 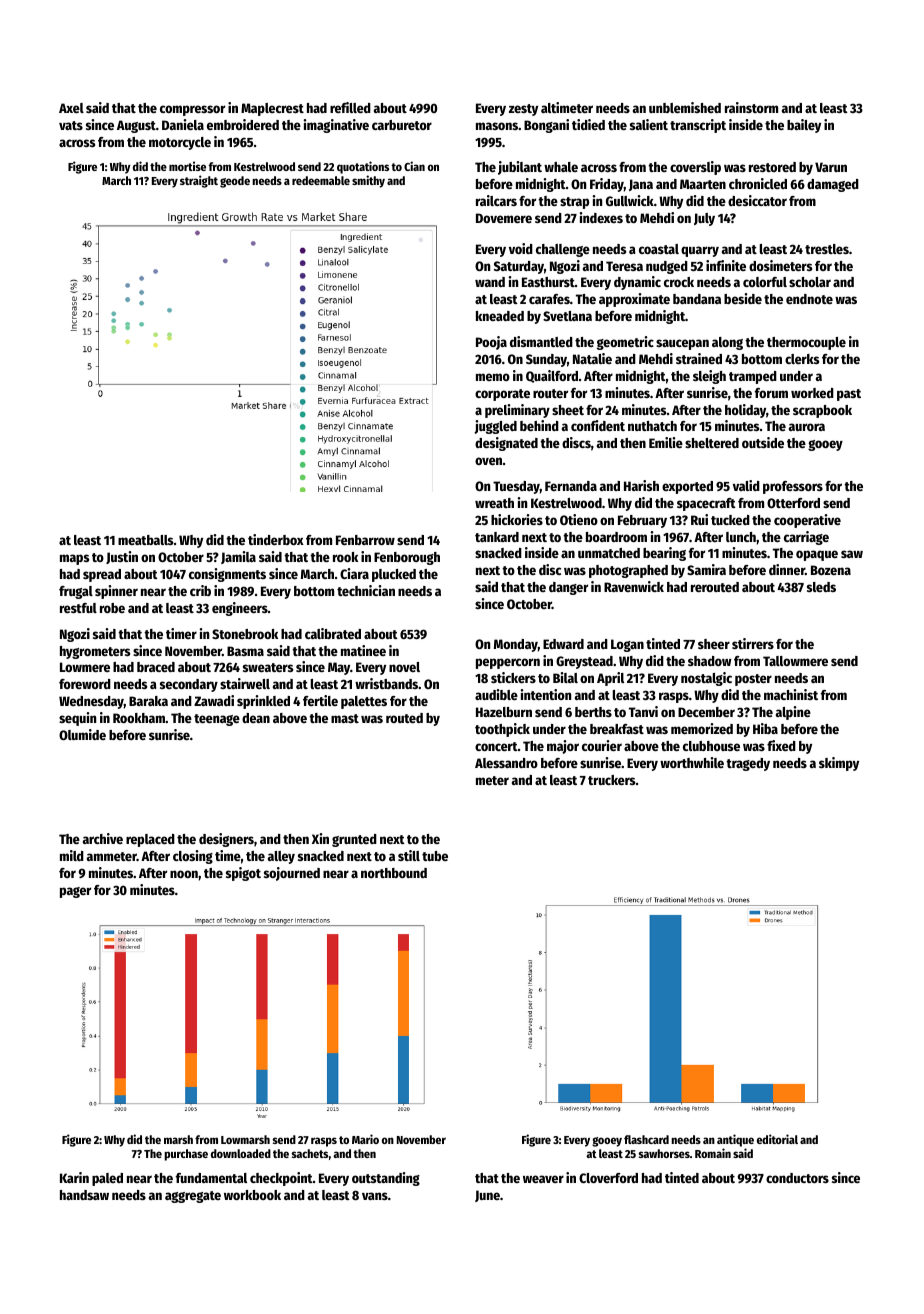 I want to click on meatballs, so click(x=146, y=540).
